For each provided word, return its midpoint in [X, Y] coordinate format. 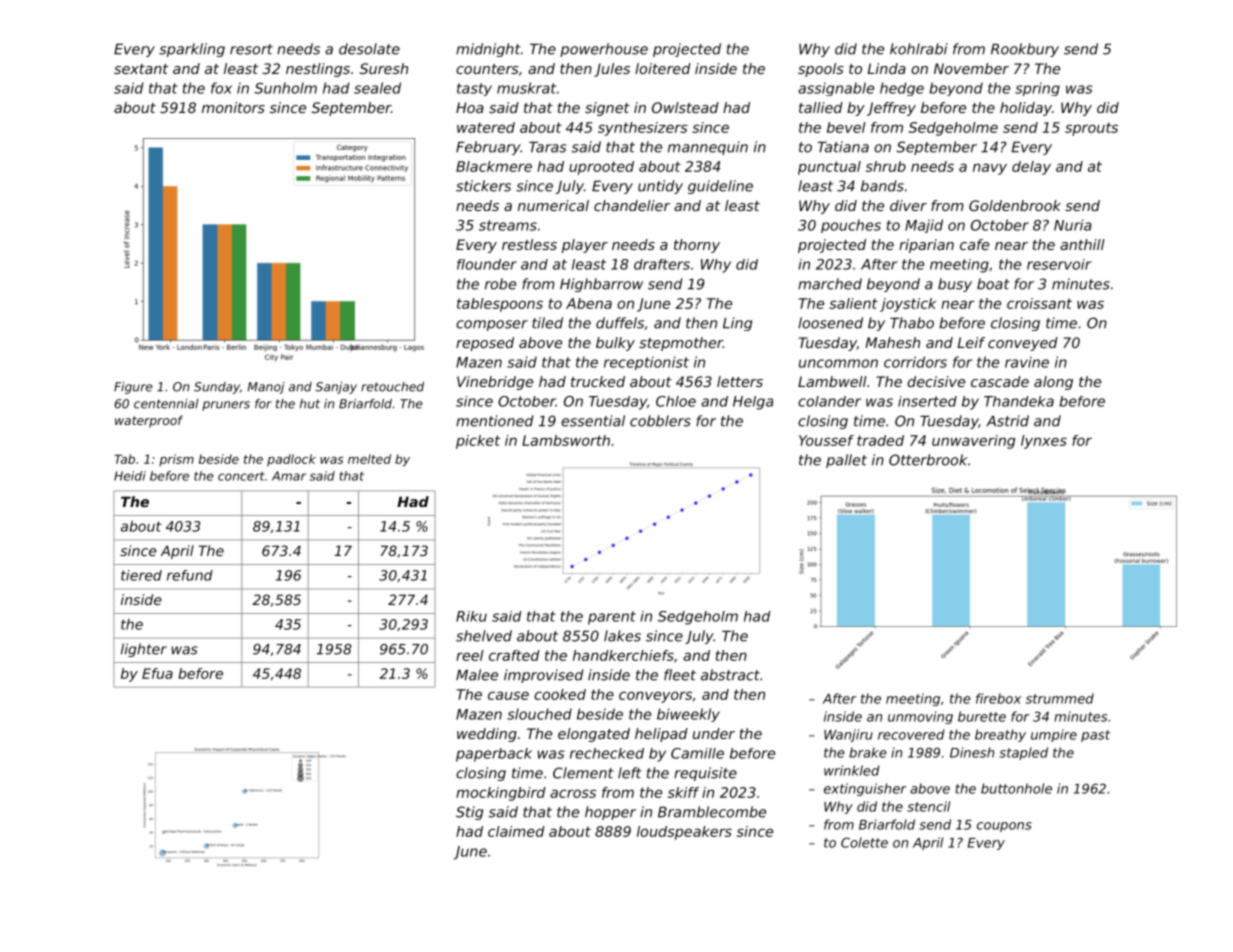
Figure [133, 388]
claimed [516, 831]
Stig [469, 813]
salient [853, 303]
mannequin [708, 148]
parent [612, 618]
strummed [1060, 698]
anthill [1082, 244]
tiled [547, 323]
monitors [233, 107]
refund [190, 575]
